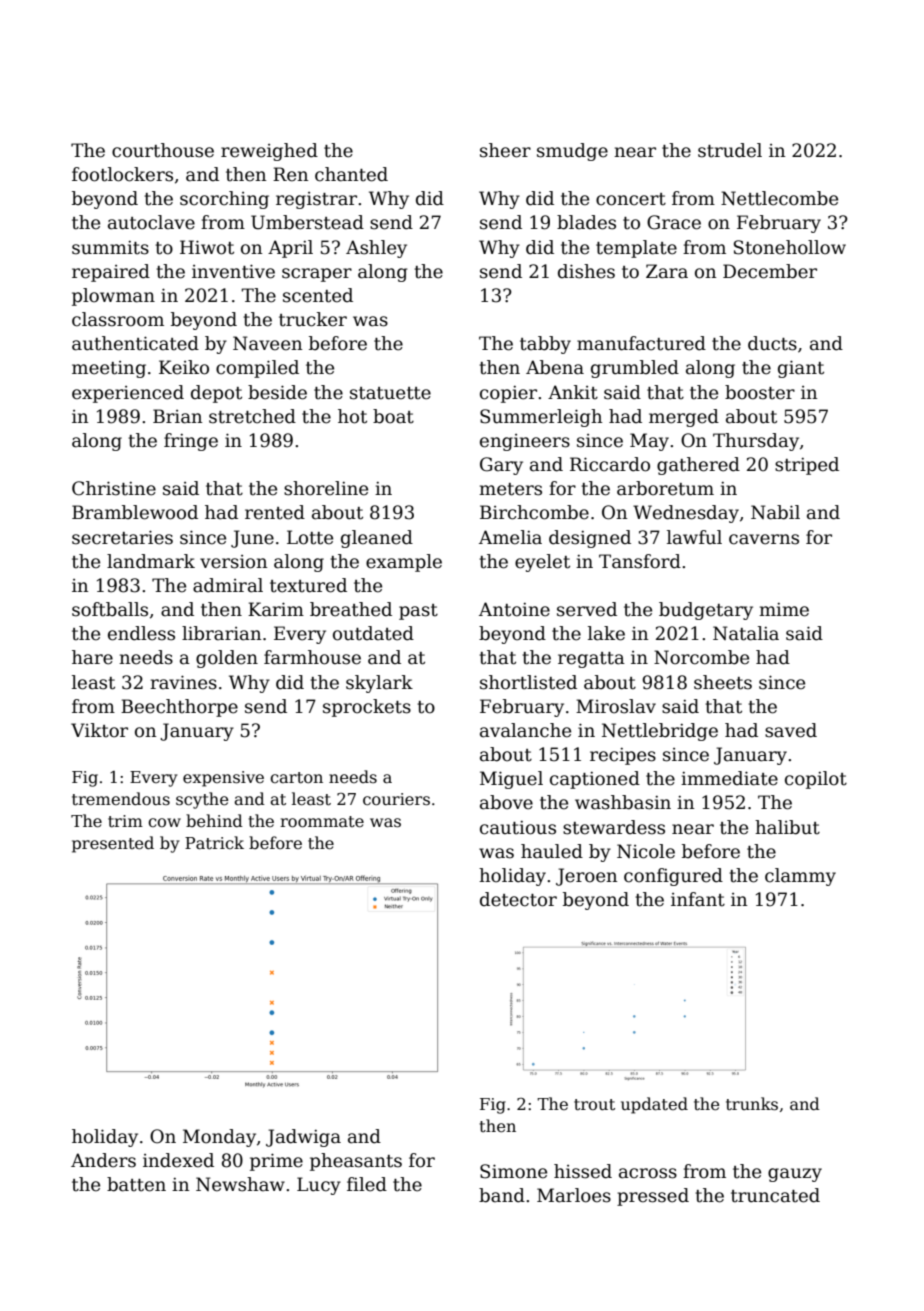  Describe the element at coordinates (269, 152) in the page. I see `reweighed` at that location.
